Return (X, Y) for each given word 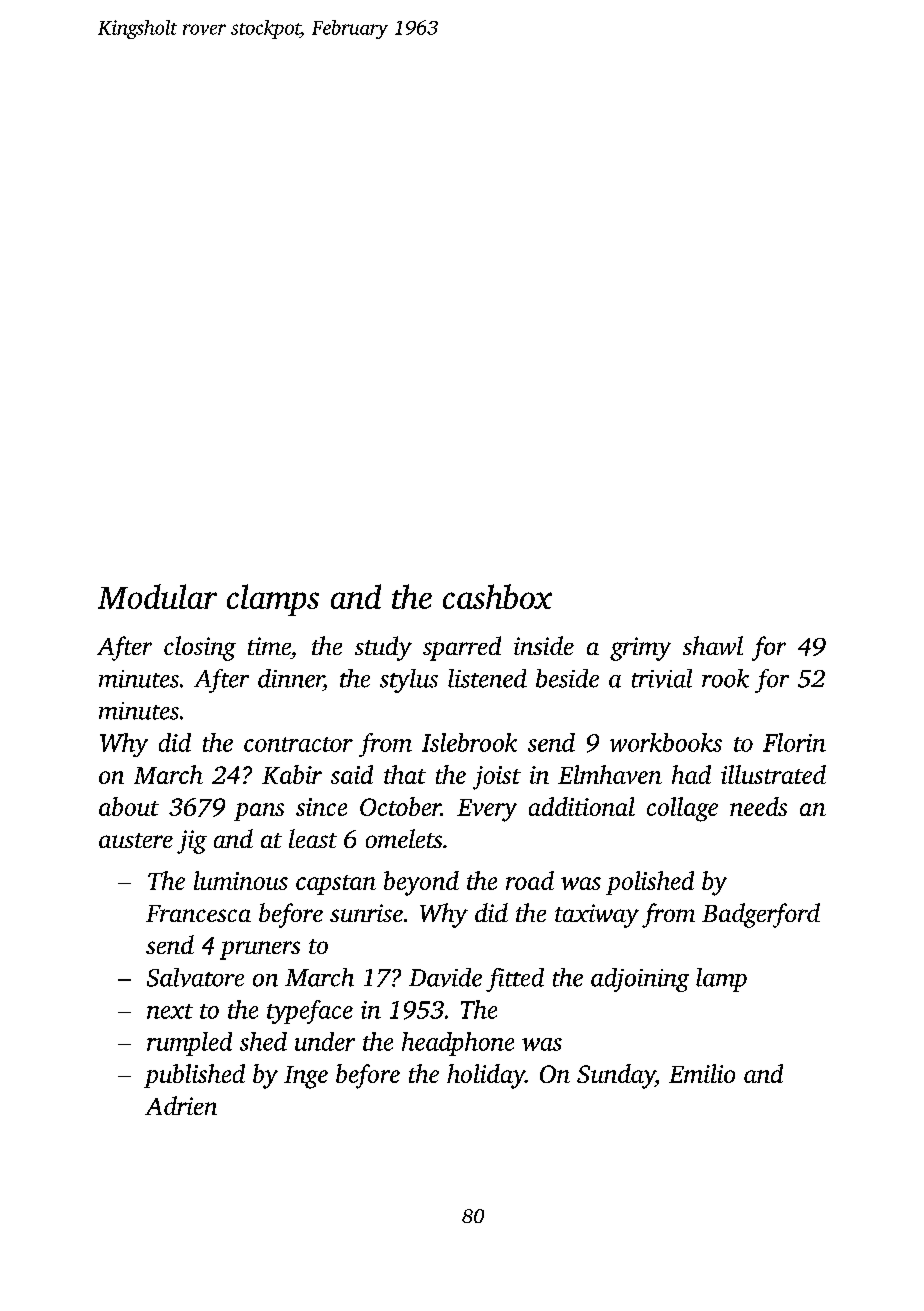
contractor (298, 744)
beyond (421, 883)
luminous (241, 880)
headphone (458, 1044)
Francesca (198, 913)
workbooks (666, 742)
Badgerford (761, 915)
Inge (306, 1077)
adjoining (640, 980)
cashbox (497, 596)
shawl (713, 645)
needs (758, 806)
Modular (157, 596)
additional (582, 806)
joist (497, 778)
